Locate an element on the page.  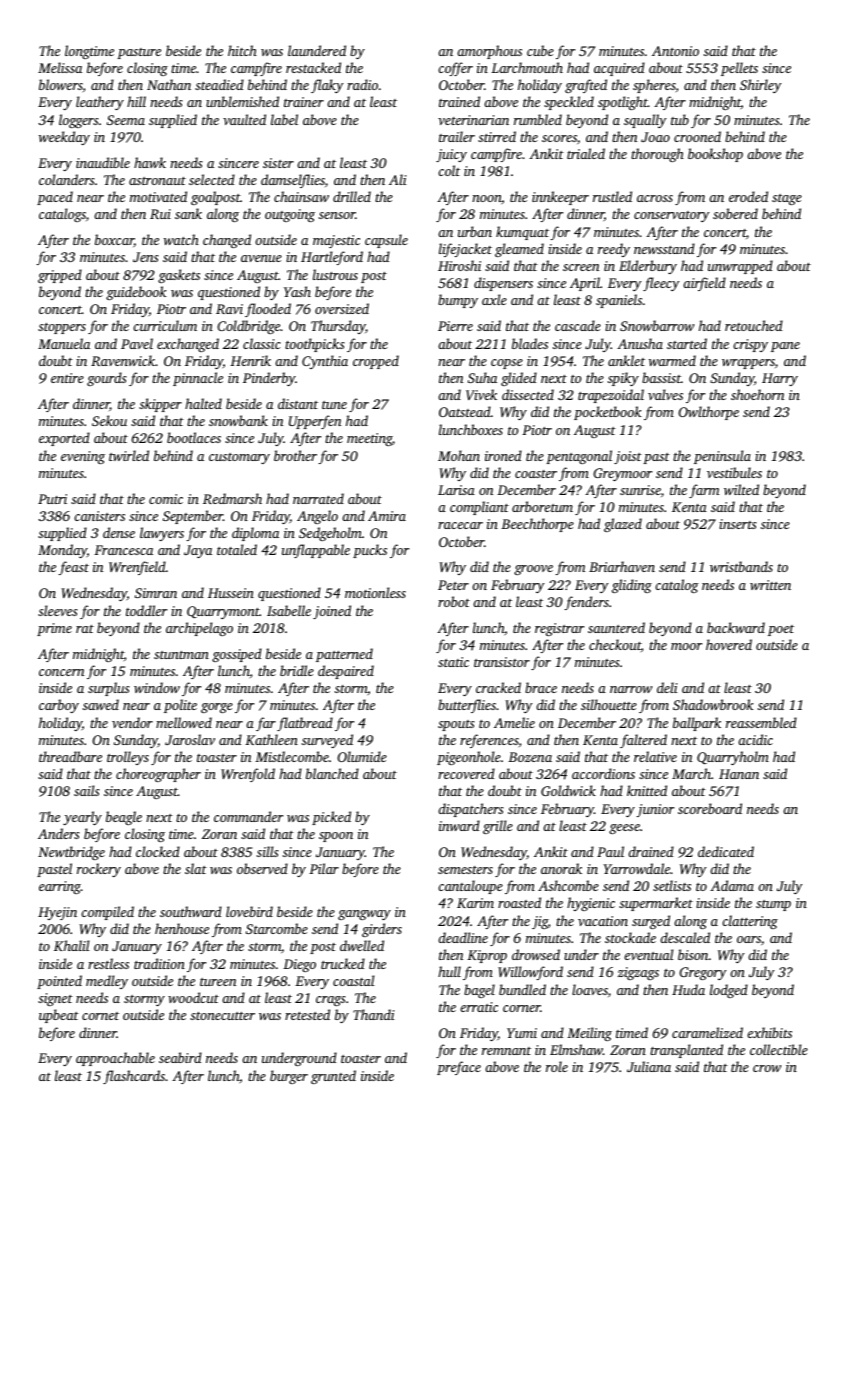
unwrapped is located at coordinates (740, 267).
